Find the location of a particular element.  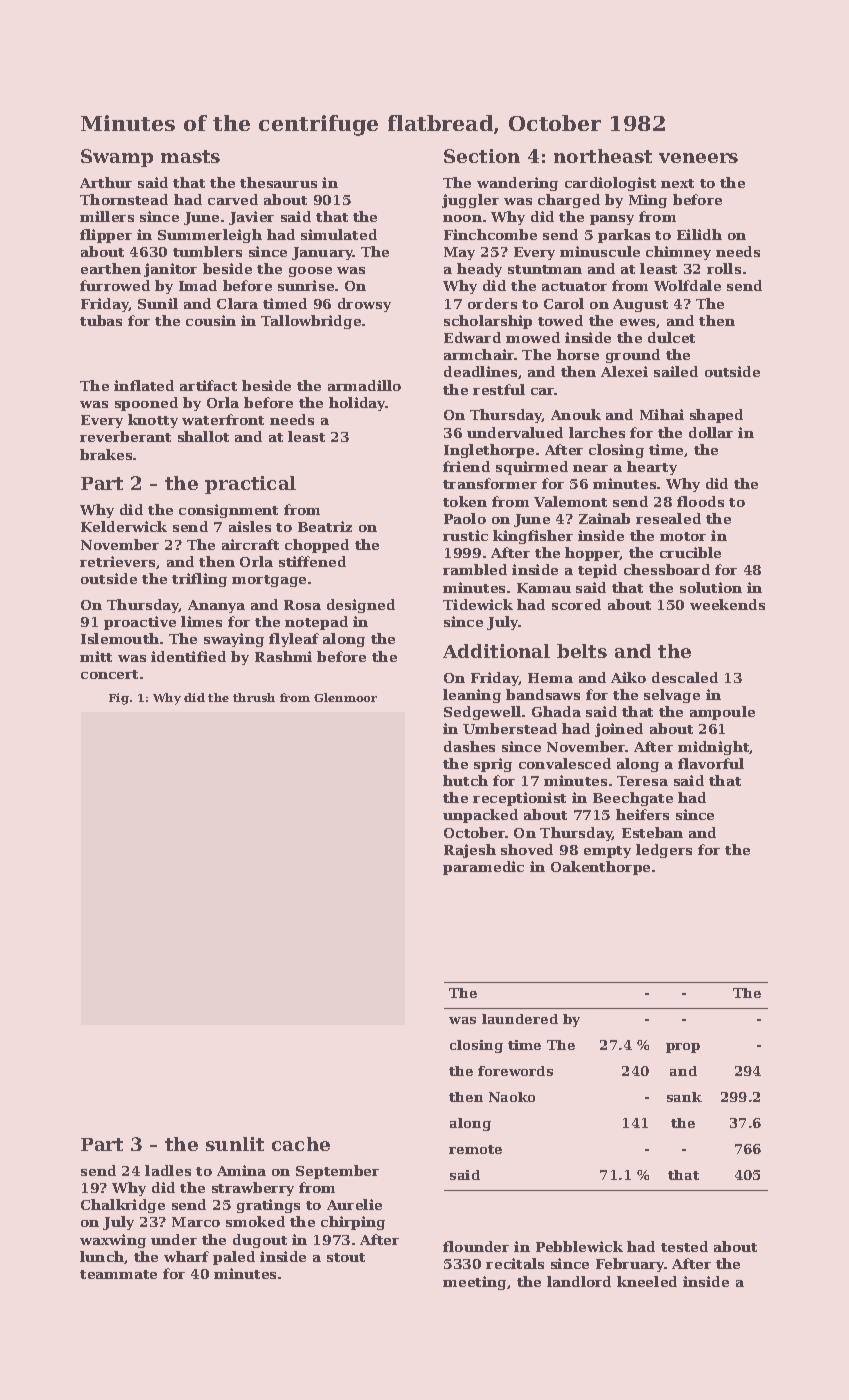

dulcet is located at coordinates (671, 337).
